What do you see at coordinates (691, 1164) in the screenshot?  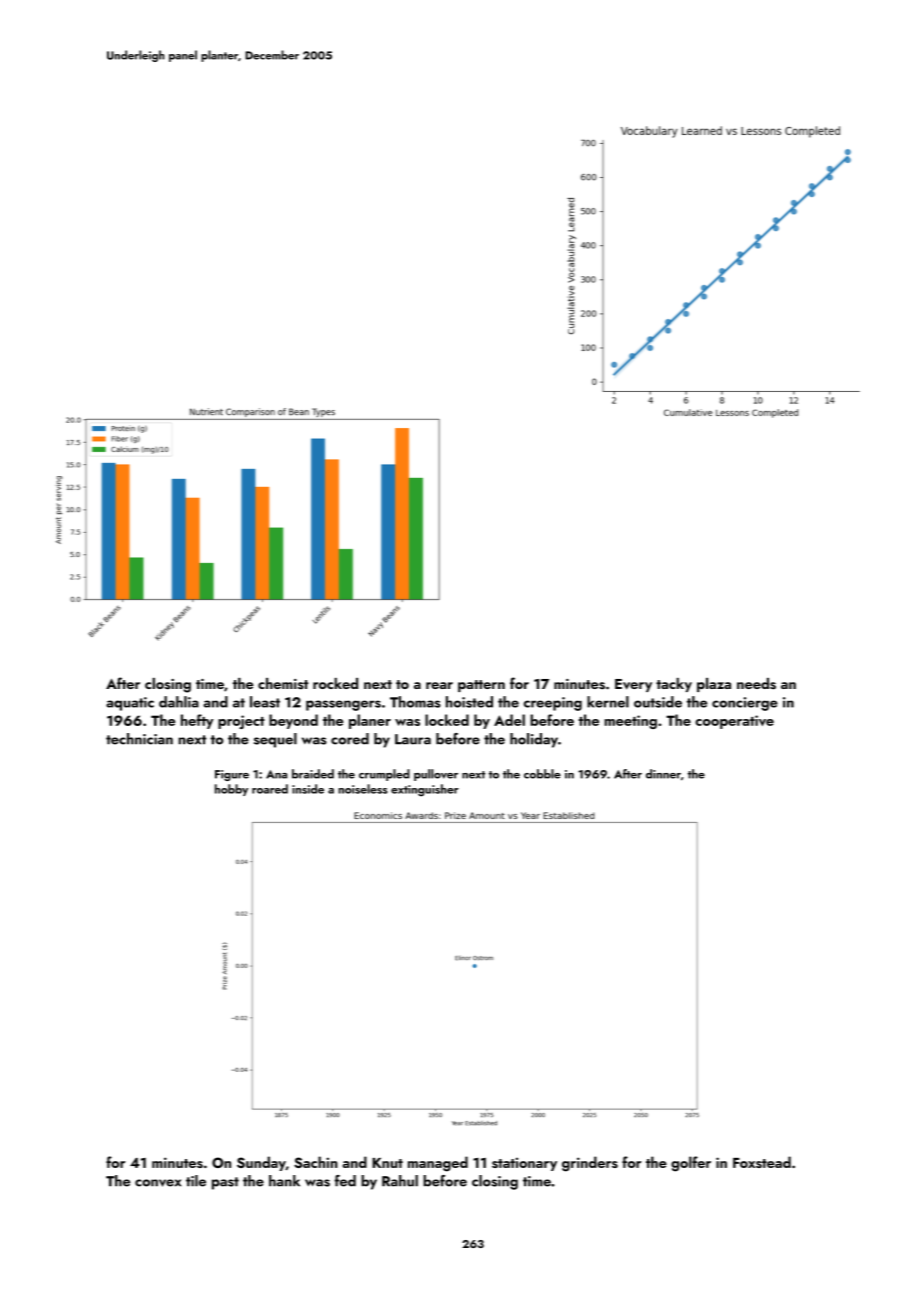 I see `golfer` at bounding box center [691, 1164].
